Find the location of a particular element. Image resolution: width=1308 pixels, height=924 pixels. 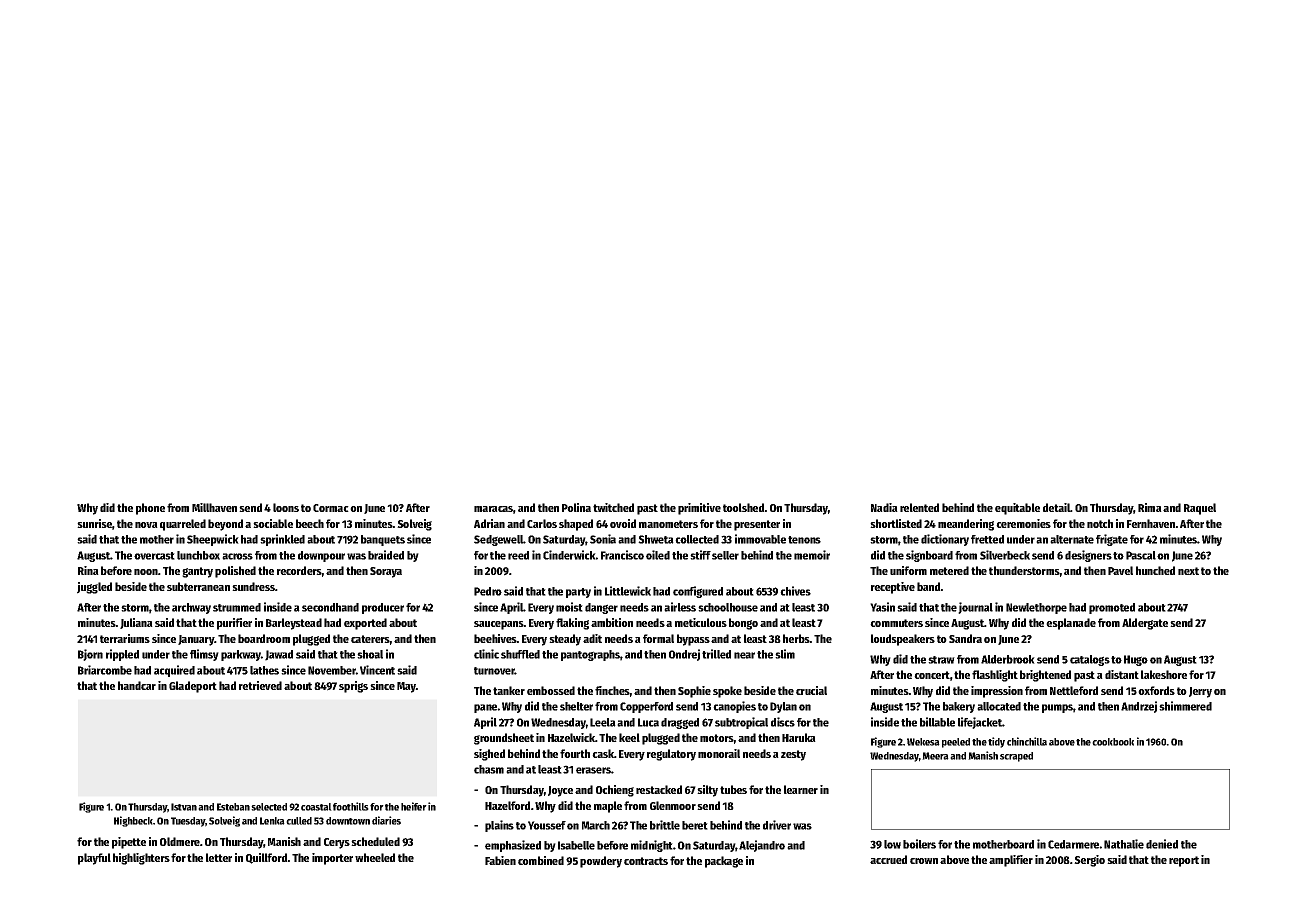

zesty is located at coordinates (793, 755).
